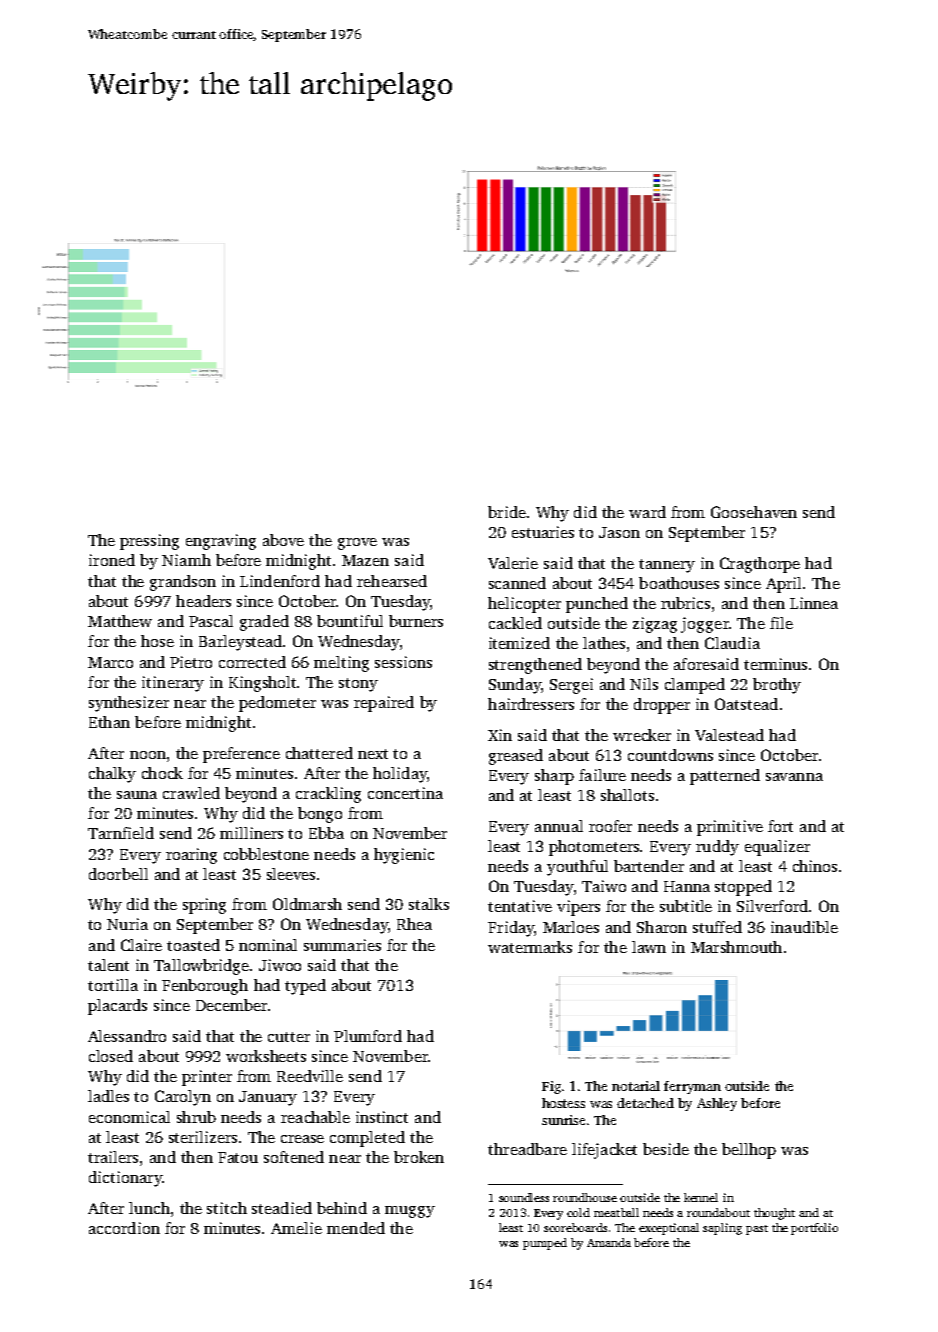 The image size is (938, 1332). Describe the element at coordinates (124, 1228) in the document. I see `accordion` at that location.
